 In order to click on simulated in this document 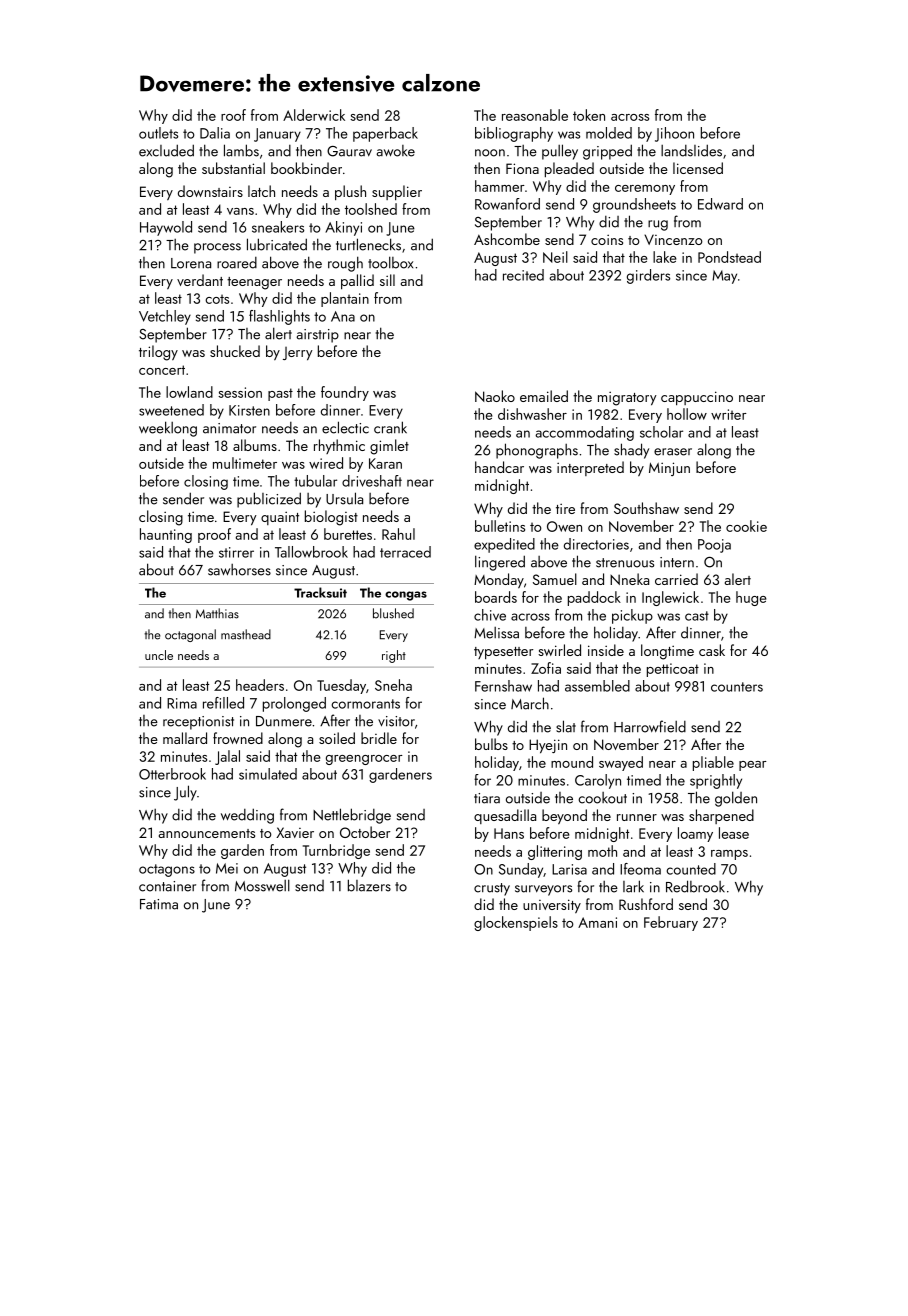, I will do `click(268, 774)`.
